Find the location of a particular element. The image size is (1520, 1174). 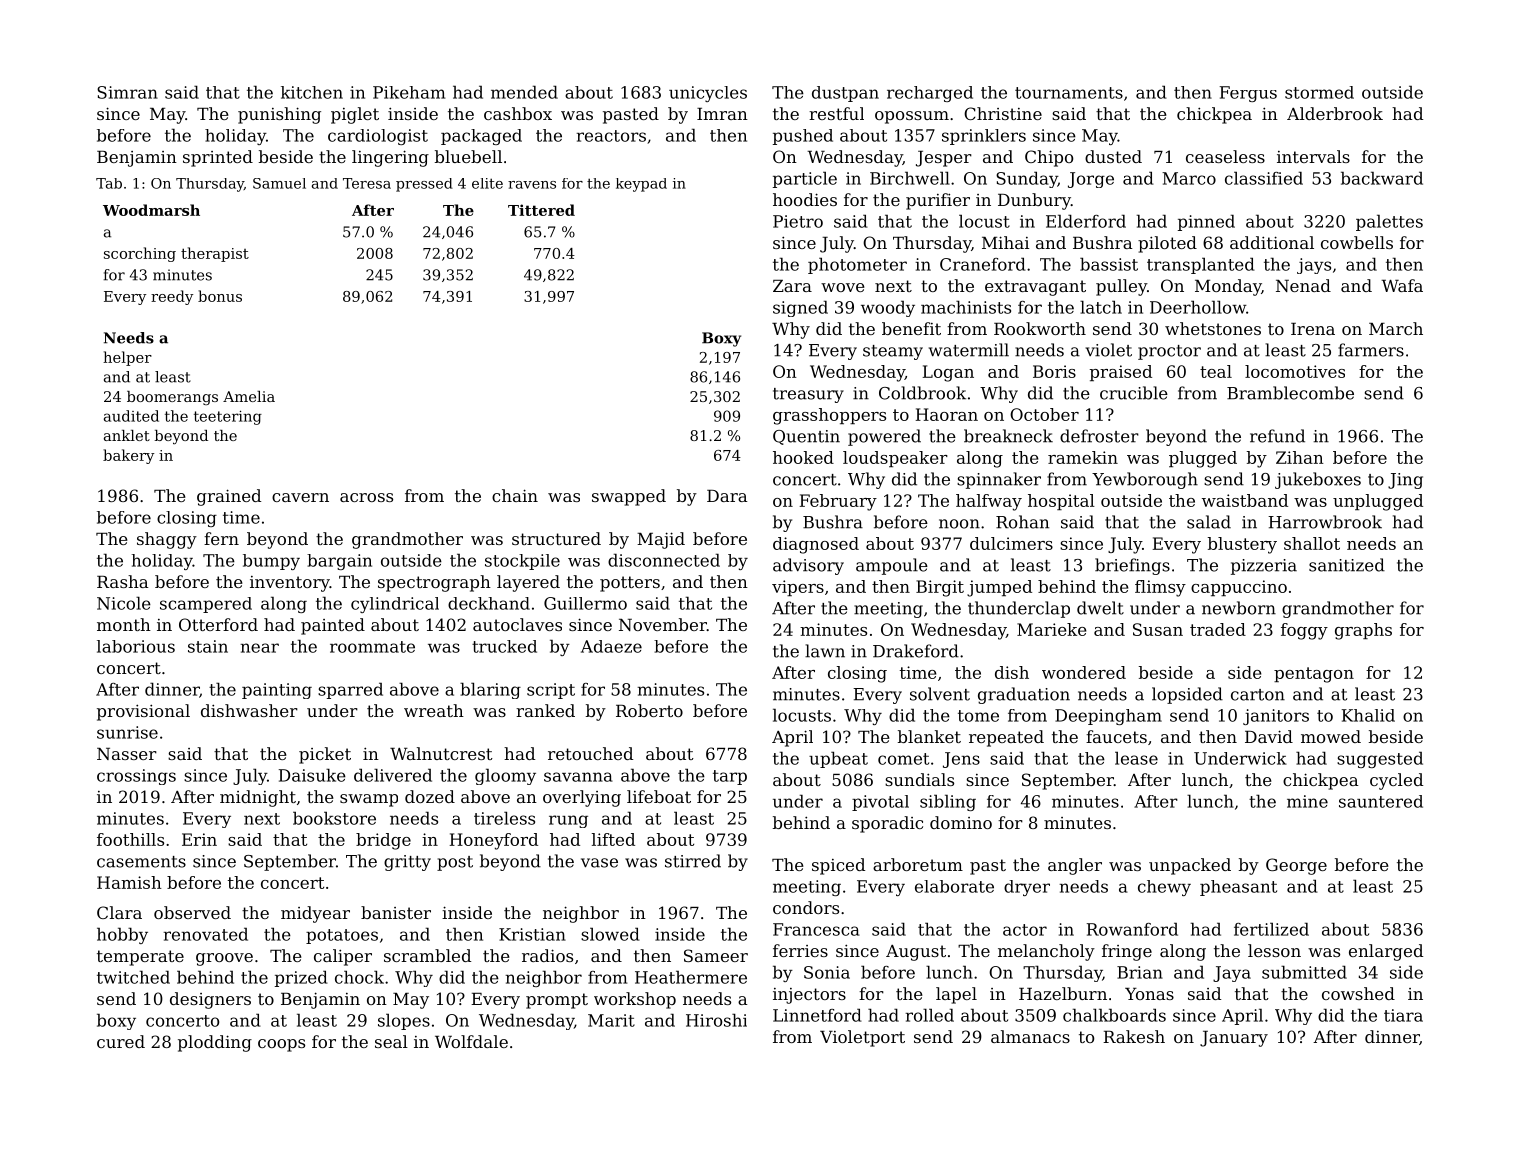

particle is located at coordinates (805, 179).
